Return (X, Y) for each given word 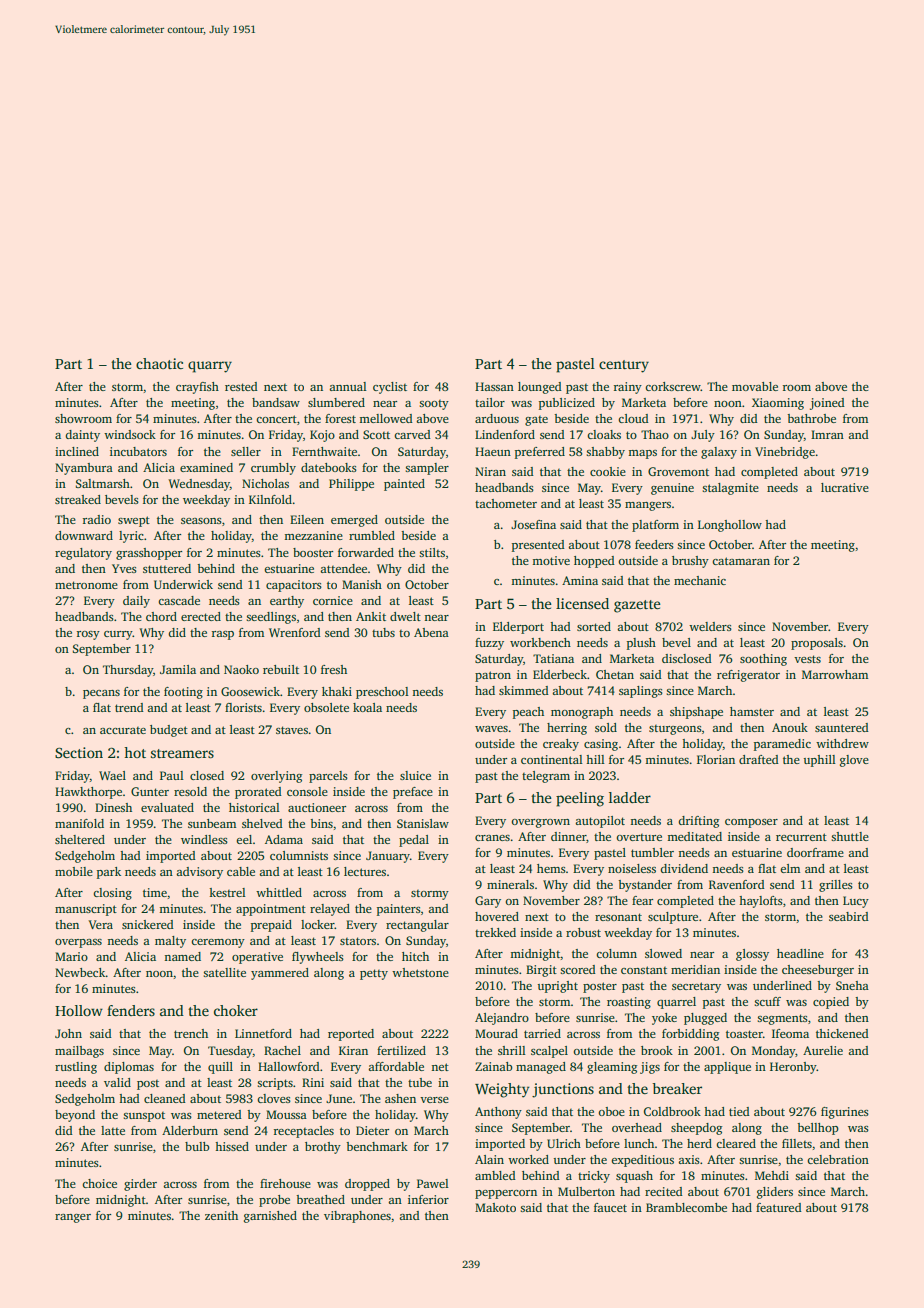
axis (689, 1159)
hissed (232, 1146)
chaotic (159, 363)
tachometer (506, 503)
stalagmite (731, 489)
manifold (79, 823)
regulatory (83, 554)
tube (420, 1082)
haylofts (761, 902)
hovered (497, 916)
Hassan (494, 386)
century (624, 366)
